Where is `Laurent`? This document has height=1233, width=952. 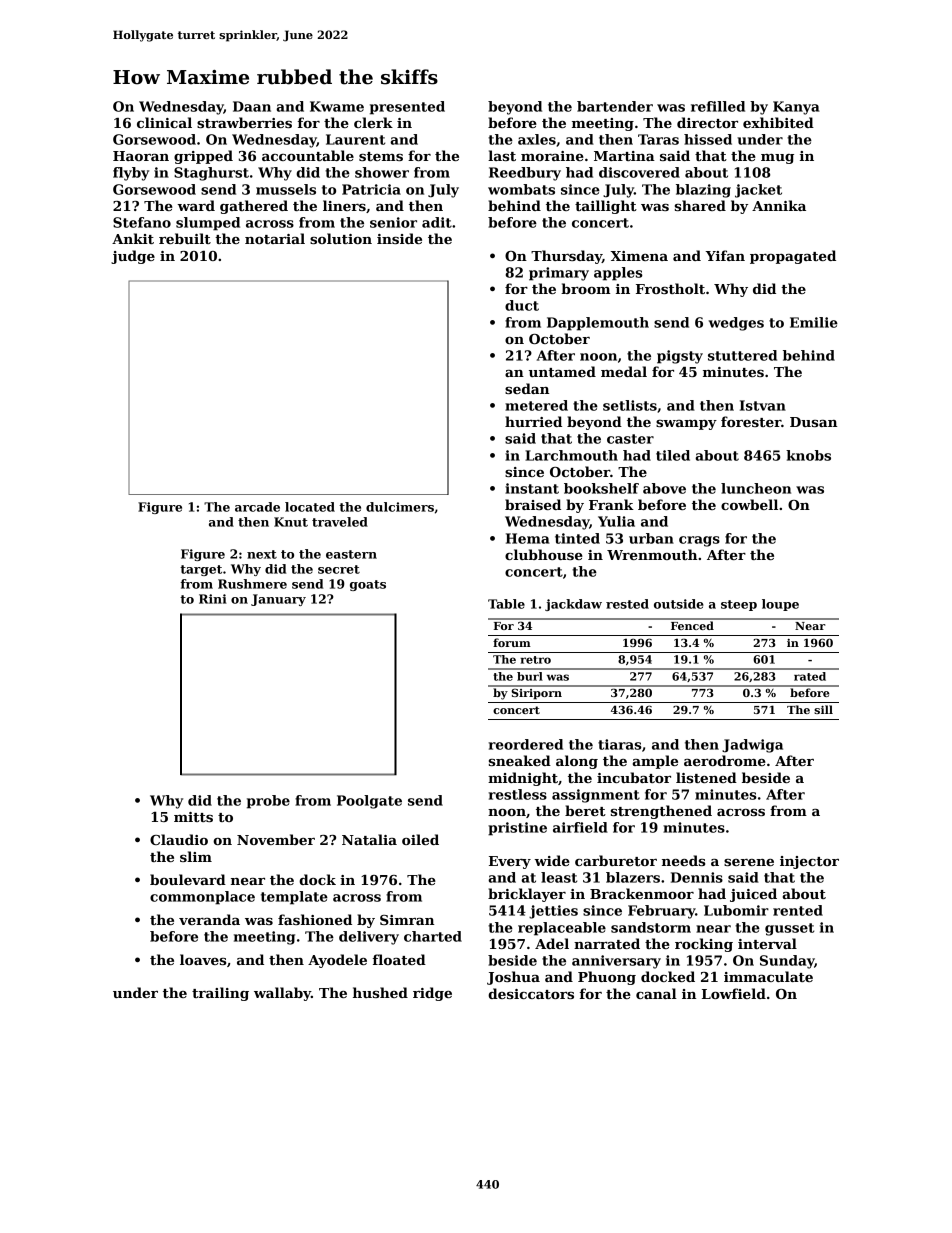 Laurent is located at coordinates (355, 139).
